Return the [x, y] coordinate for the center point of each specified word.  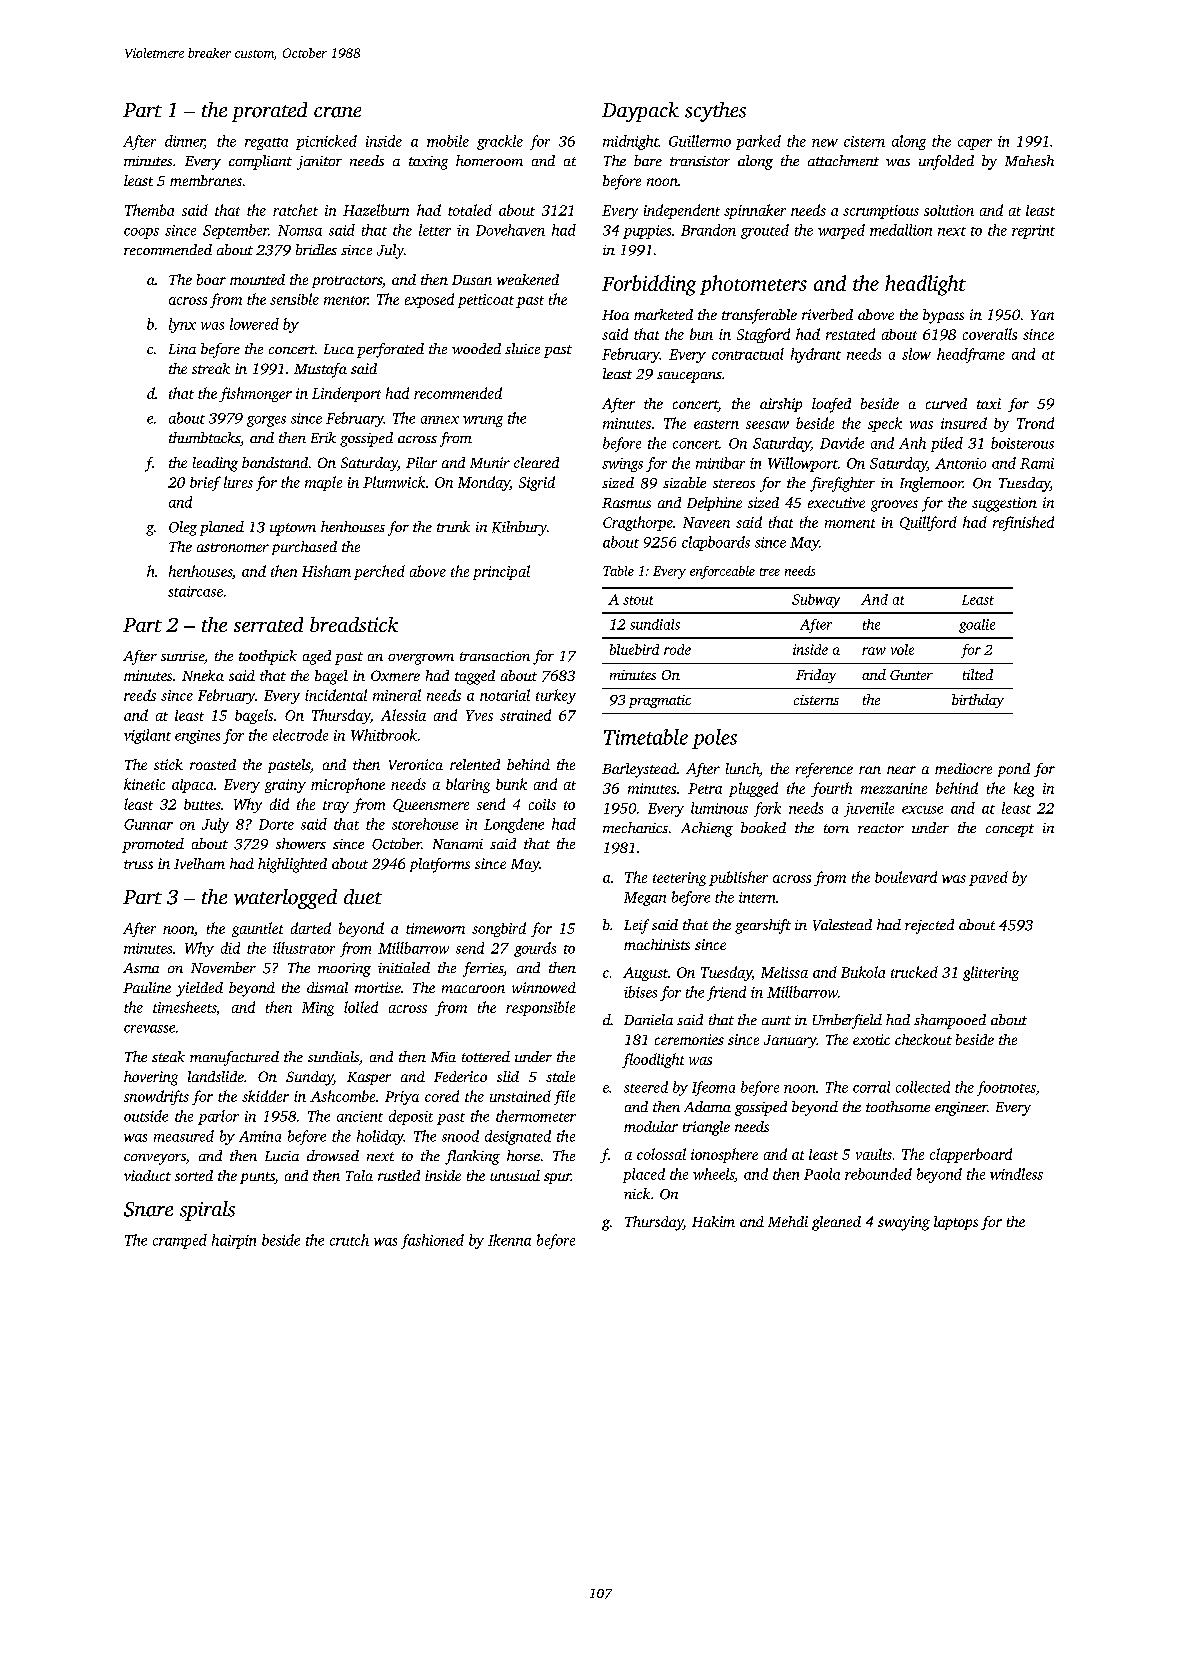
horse [523, 1155]
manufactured [234, 1058]
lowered [254, 324]
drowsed [333, 1155]
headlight [925, 285]
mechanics [635, 827]
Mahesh [1029, 160]
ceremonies [689, 1039]
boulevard [906, 877]
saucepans [689, 377]
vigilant [147, 736]
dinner [184, 142]
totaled [470, 210]
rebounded [878, 1174]
